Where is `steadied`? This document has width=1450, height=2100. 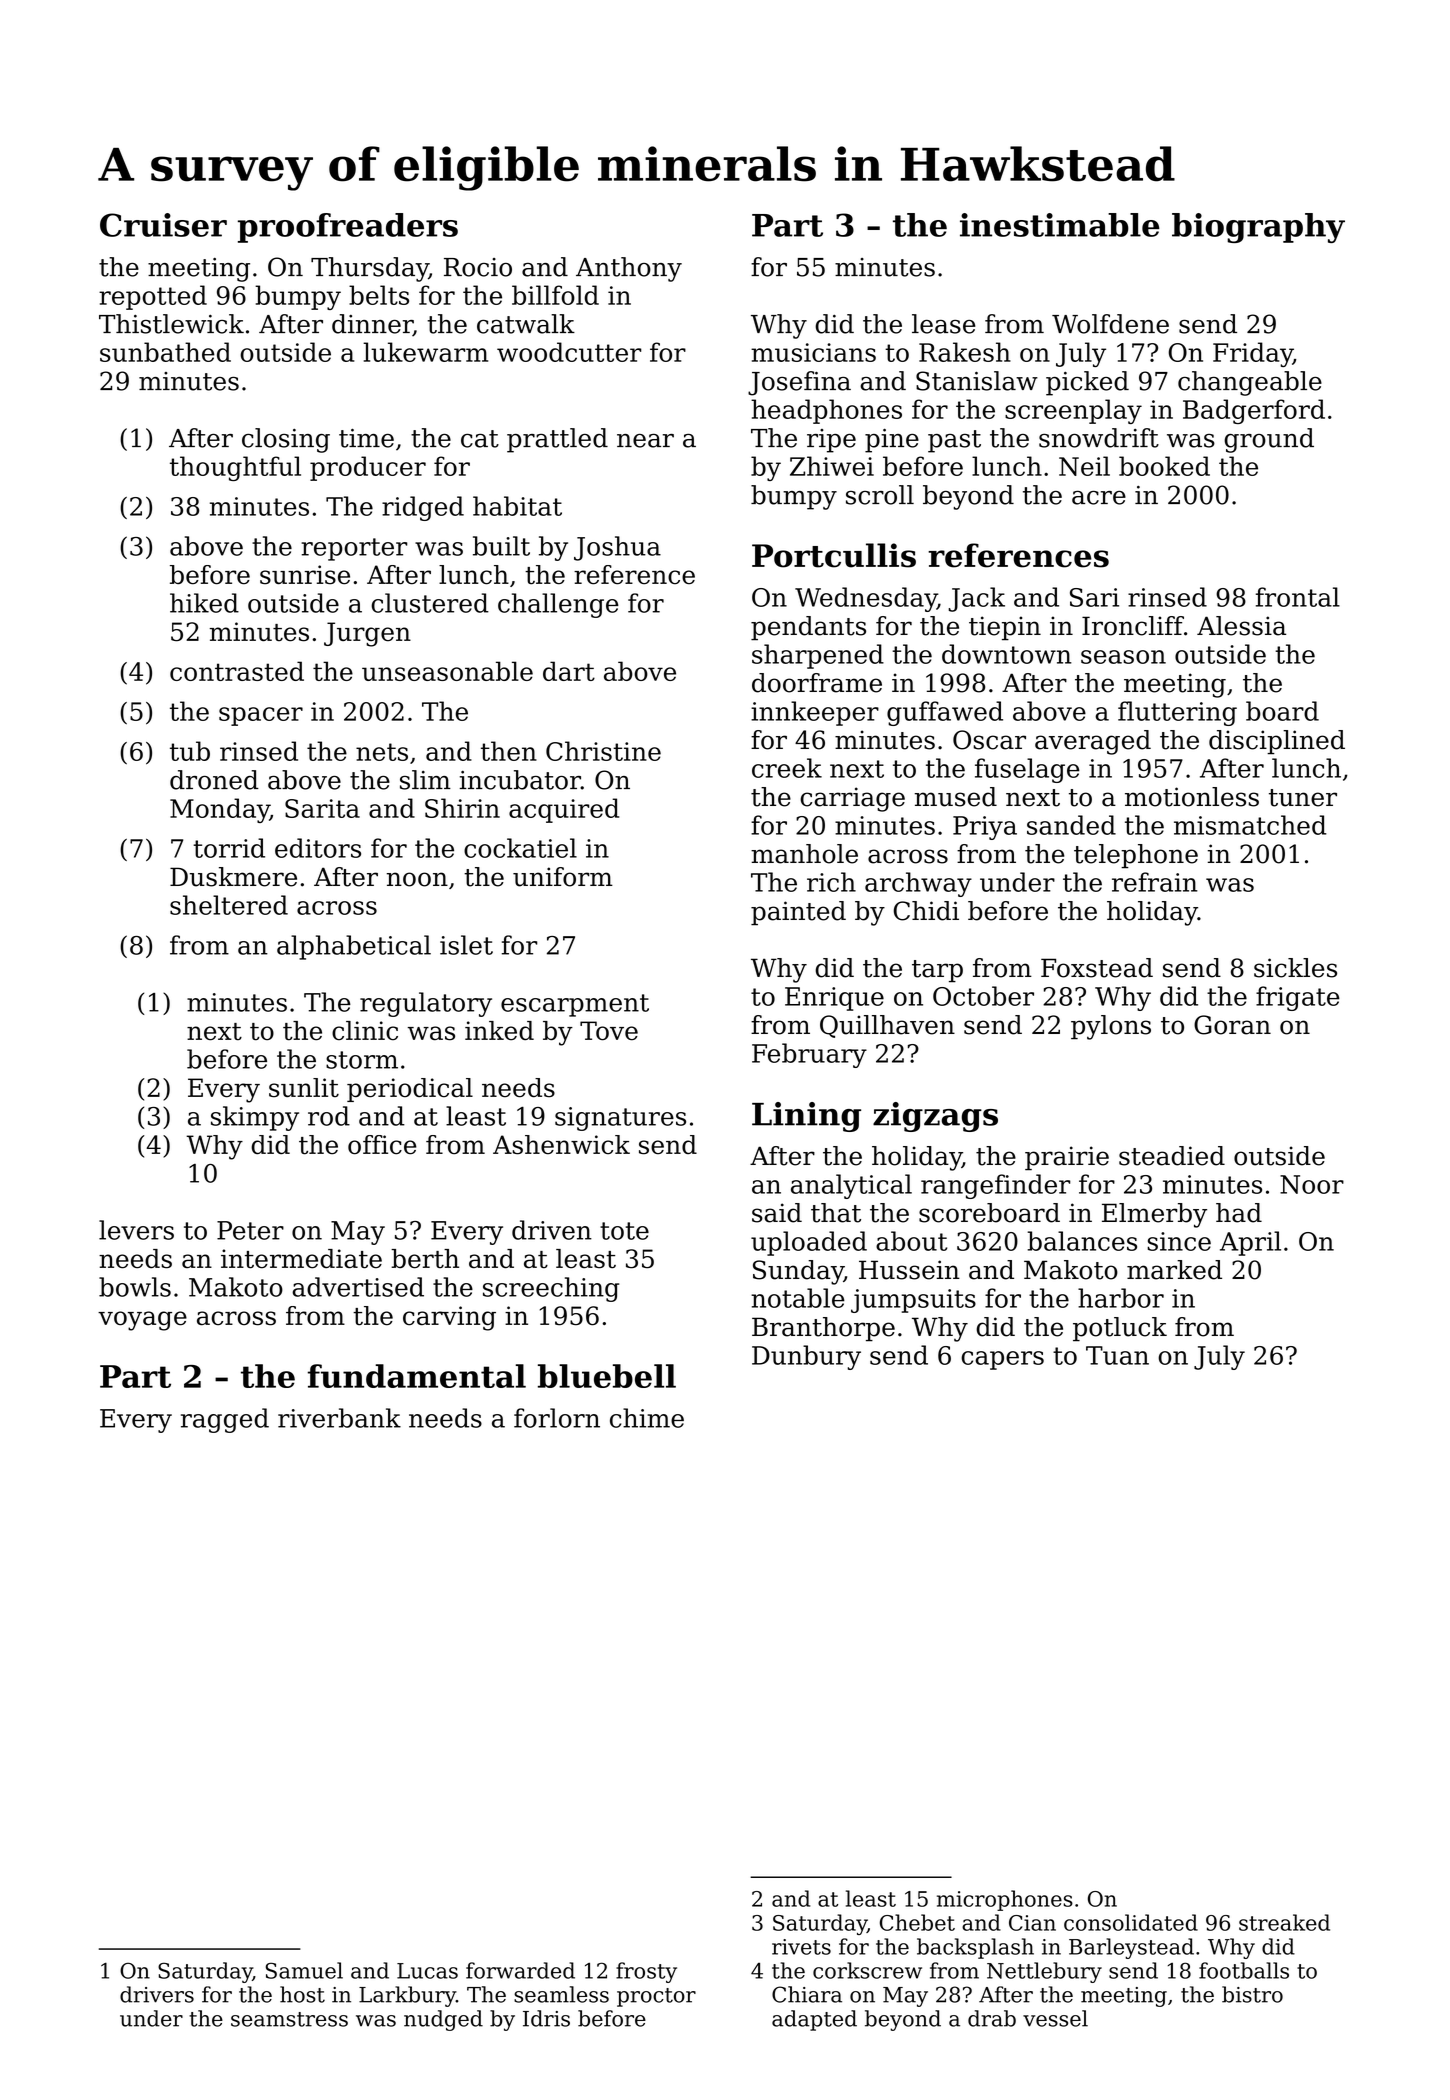 steadied is located at coordinates (1172, 1156).
